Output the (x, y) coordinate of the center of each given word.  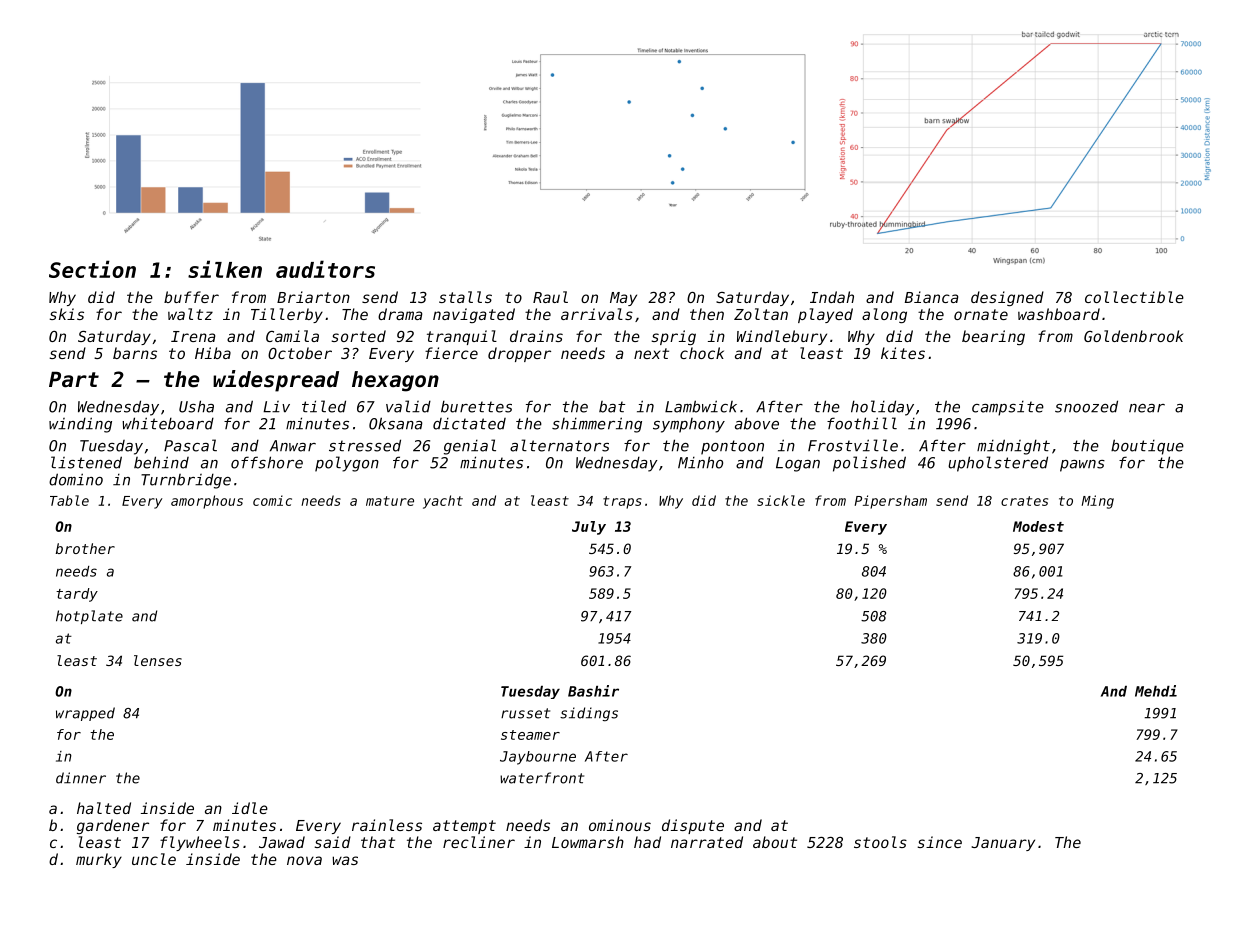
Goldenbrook (1133, 336)
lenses (158, 660)
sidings (589, 714)
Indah (832, 297)
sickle (781, 500)
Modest (1038, 526)
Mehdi (1156, 691)
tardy (77, 595)
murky (99, 860)
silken (225, 269)
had (647, 842)
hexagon (395, 381)
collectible (1134, 297)
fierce (451, 353)
